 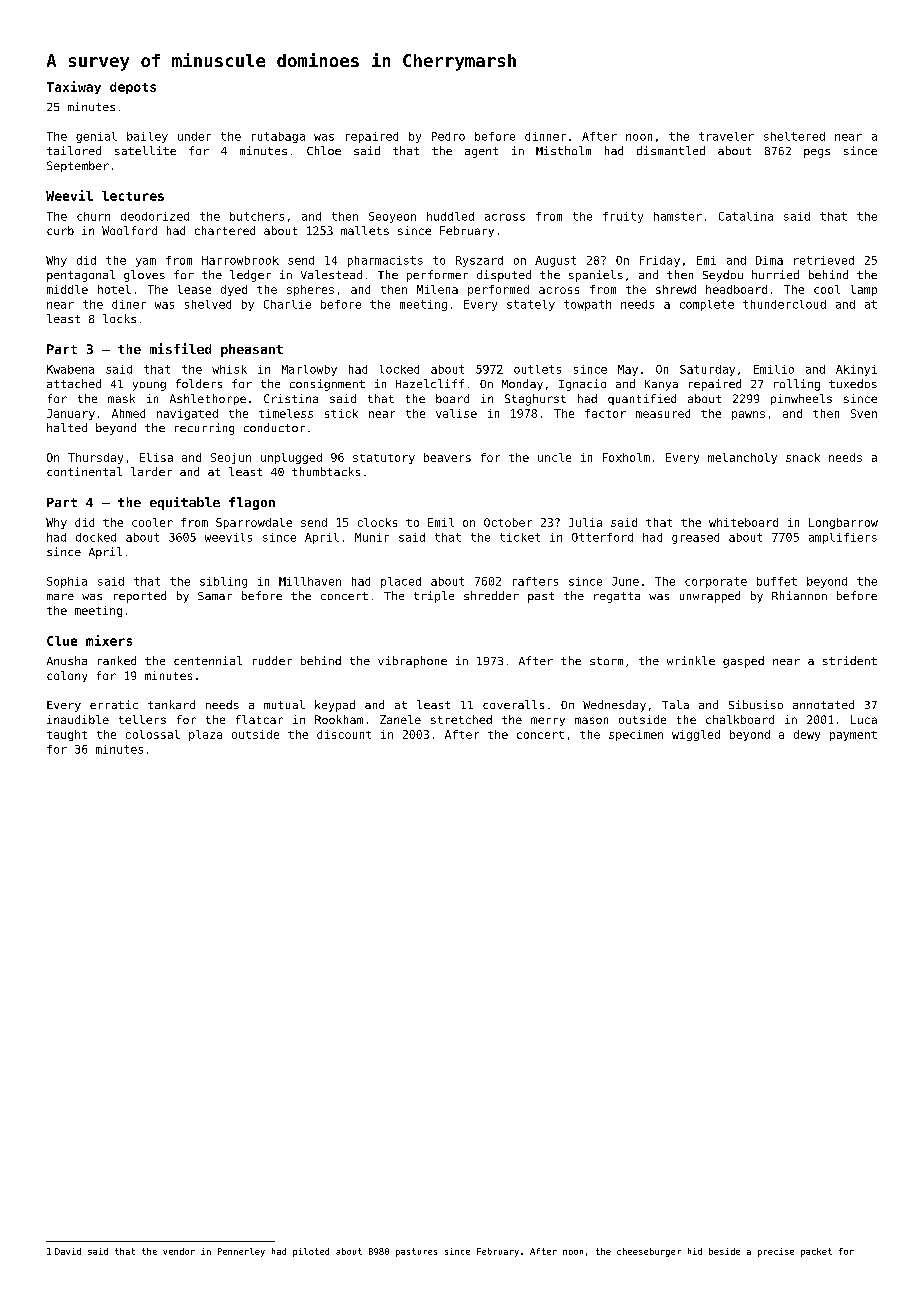 I want to click on taught, so click(x=67, y=735).
